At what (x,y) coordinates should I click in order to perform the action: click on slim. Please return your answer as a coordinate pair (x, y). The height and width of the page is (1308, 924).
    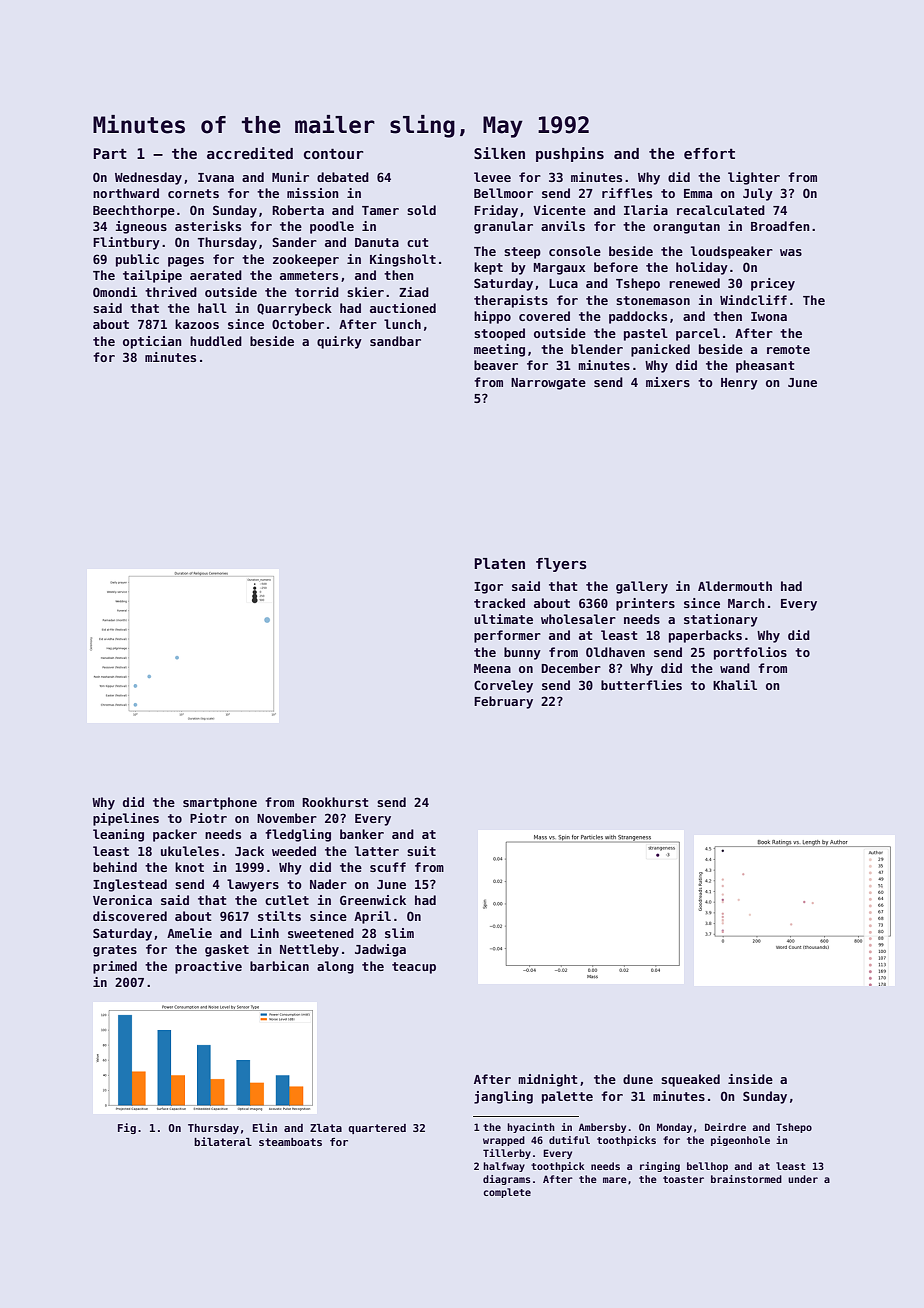
    Looking at the image, I should click on (399, 933).
